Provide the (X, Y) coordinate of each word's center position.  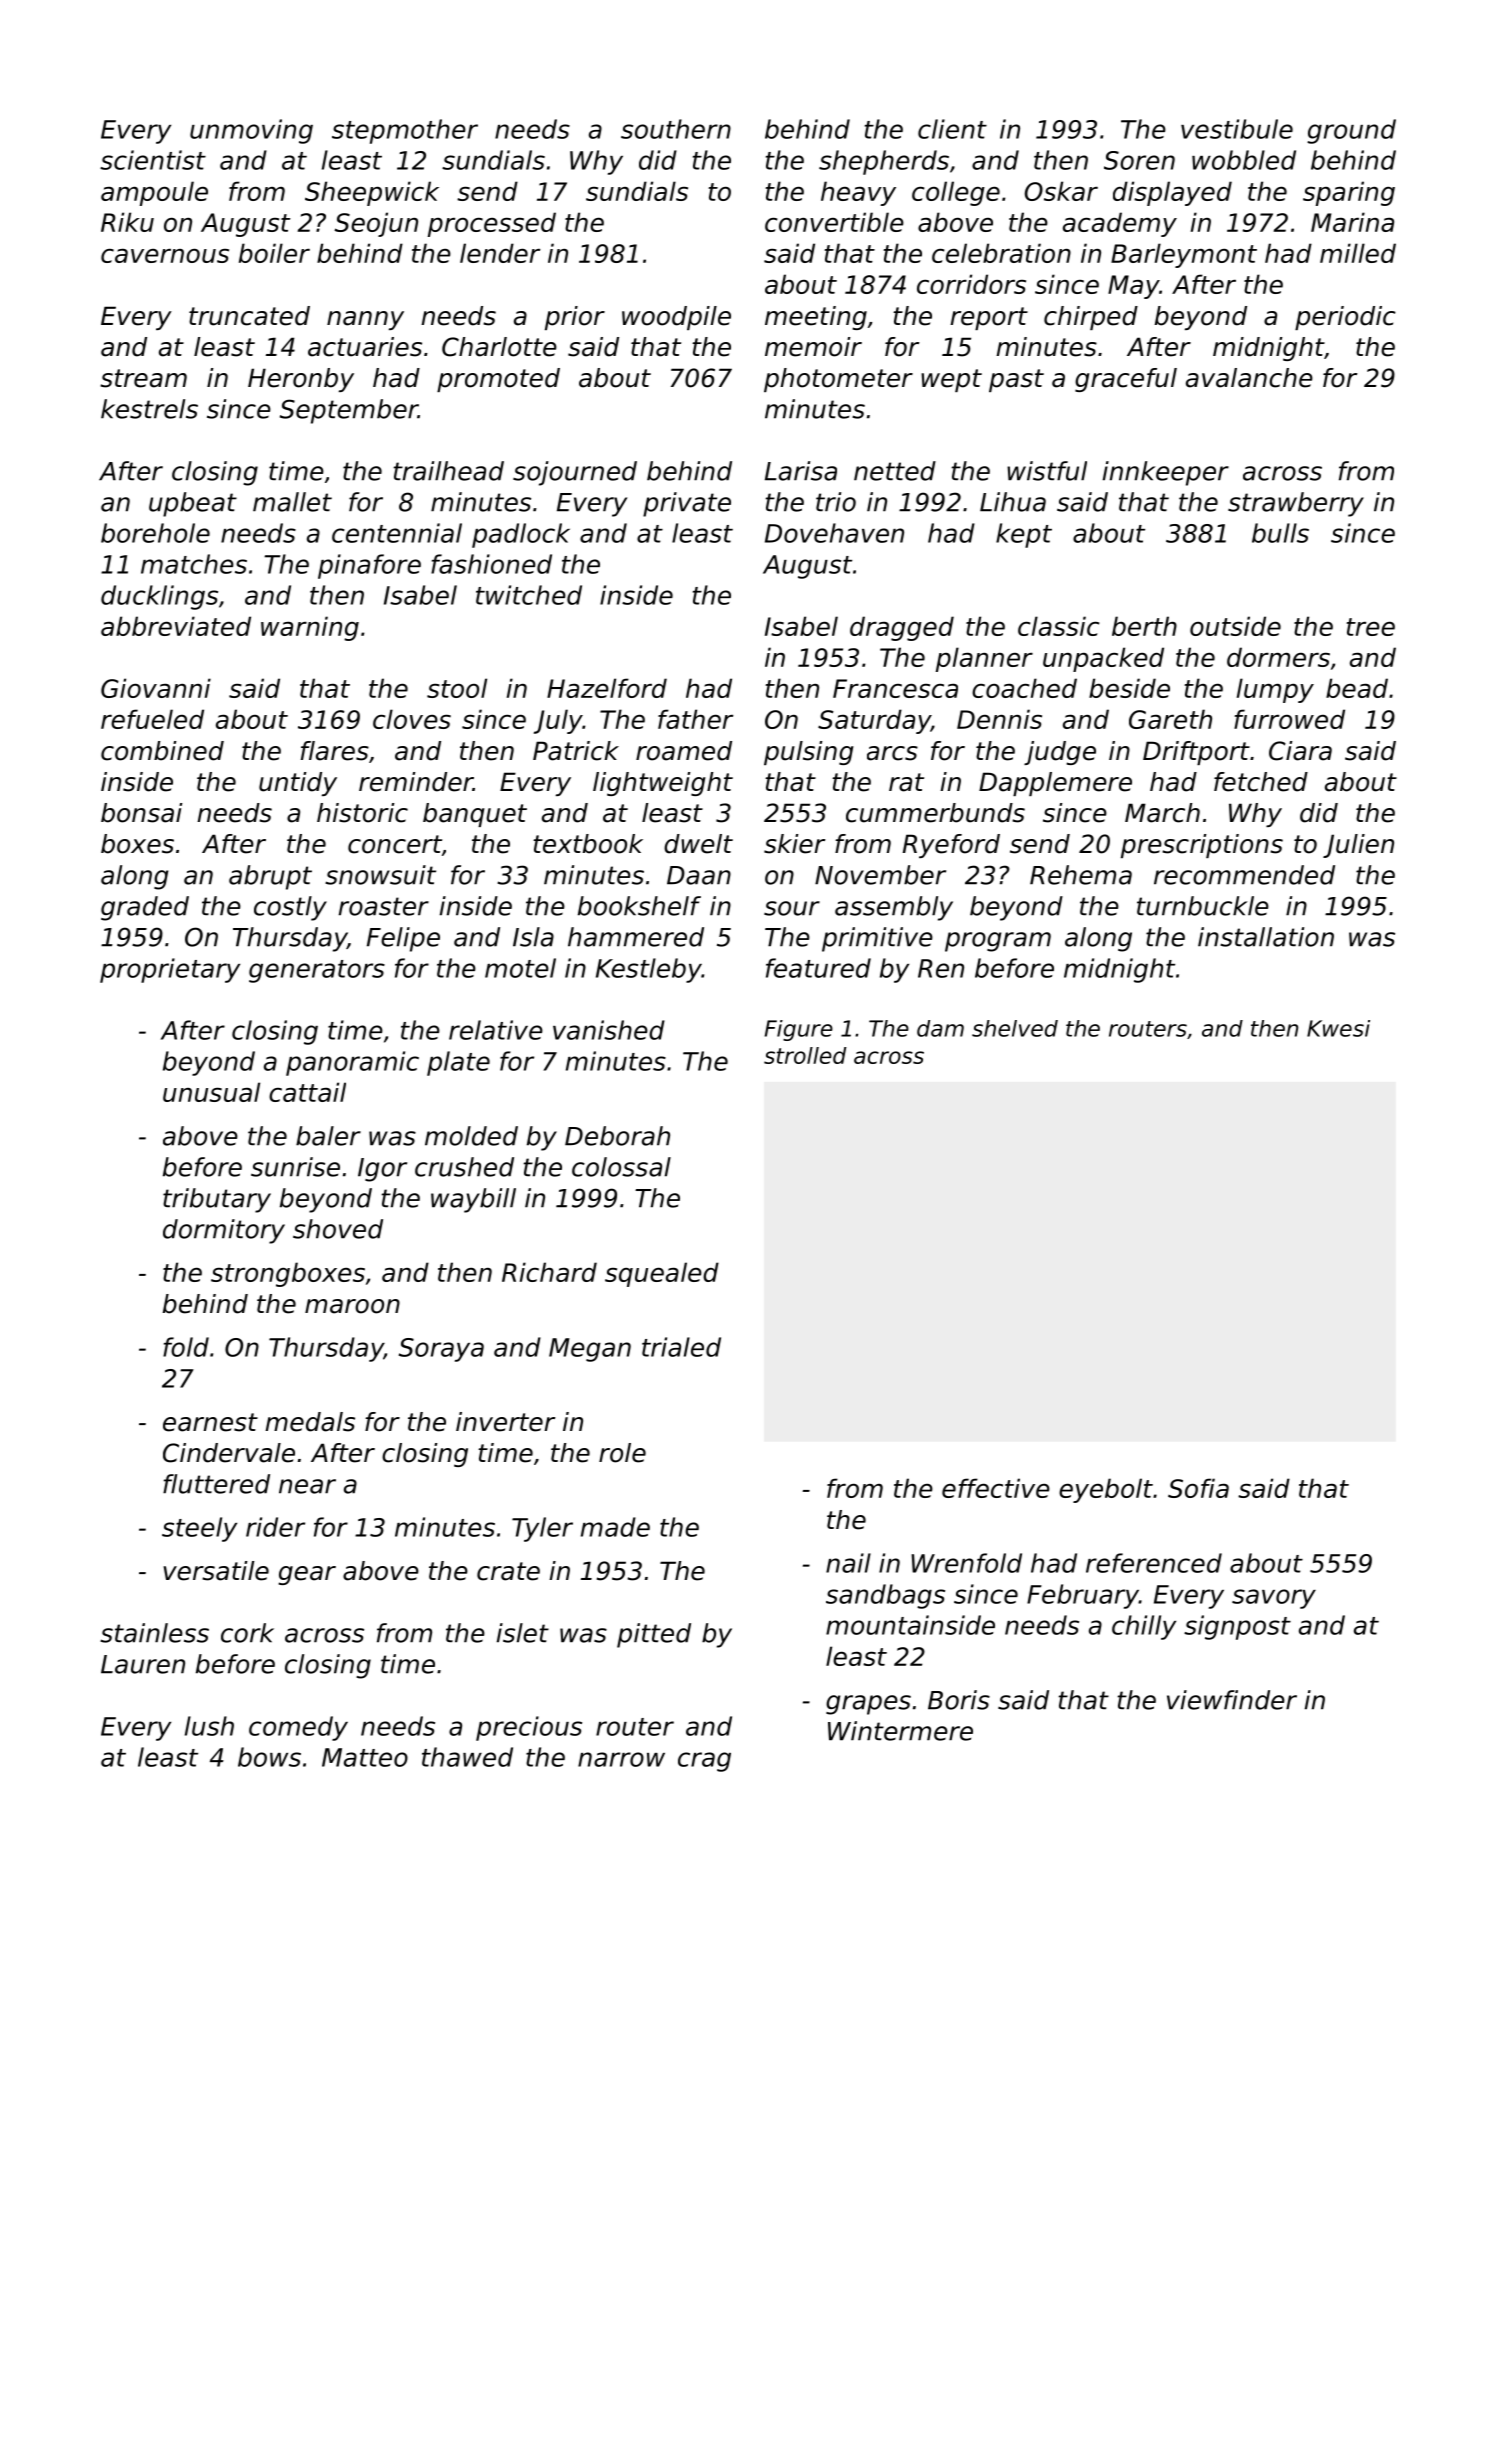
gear (307, 1575)
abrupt (270, 877)
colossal (621, 1167)
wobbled (1244, 160)
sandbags (885, 1596)
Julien (1358, 846)
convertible (834, 222)
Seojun (376, 224)
